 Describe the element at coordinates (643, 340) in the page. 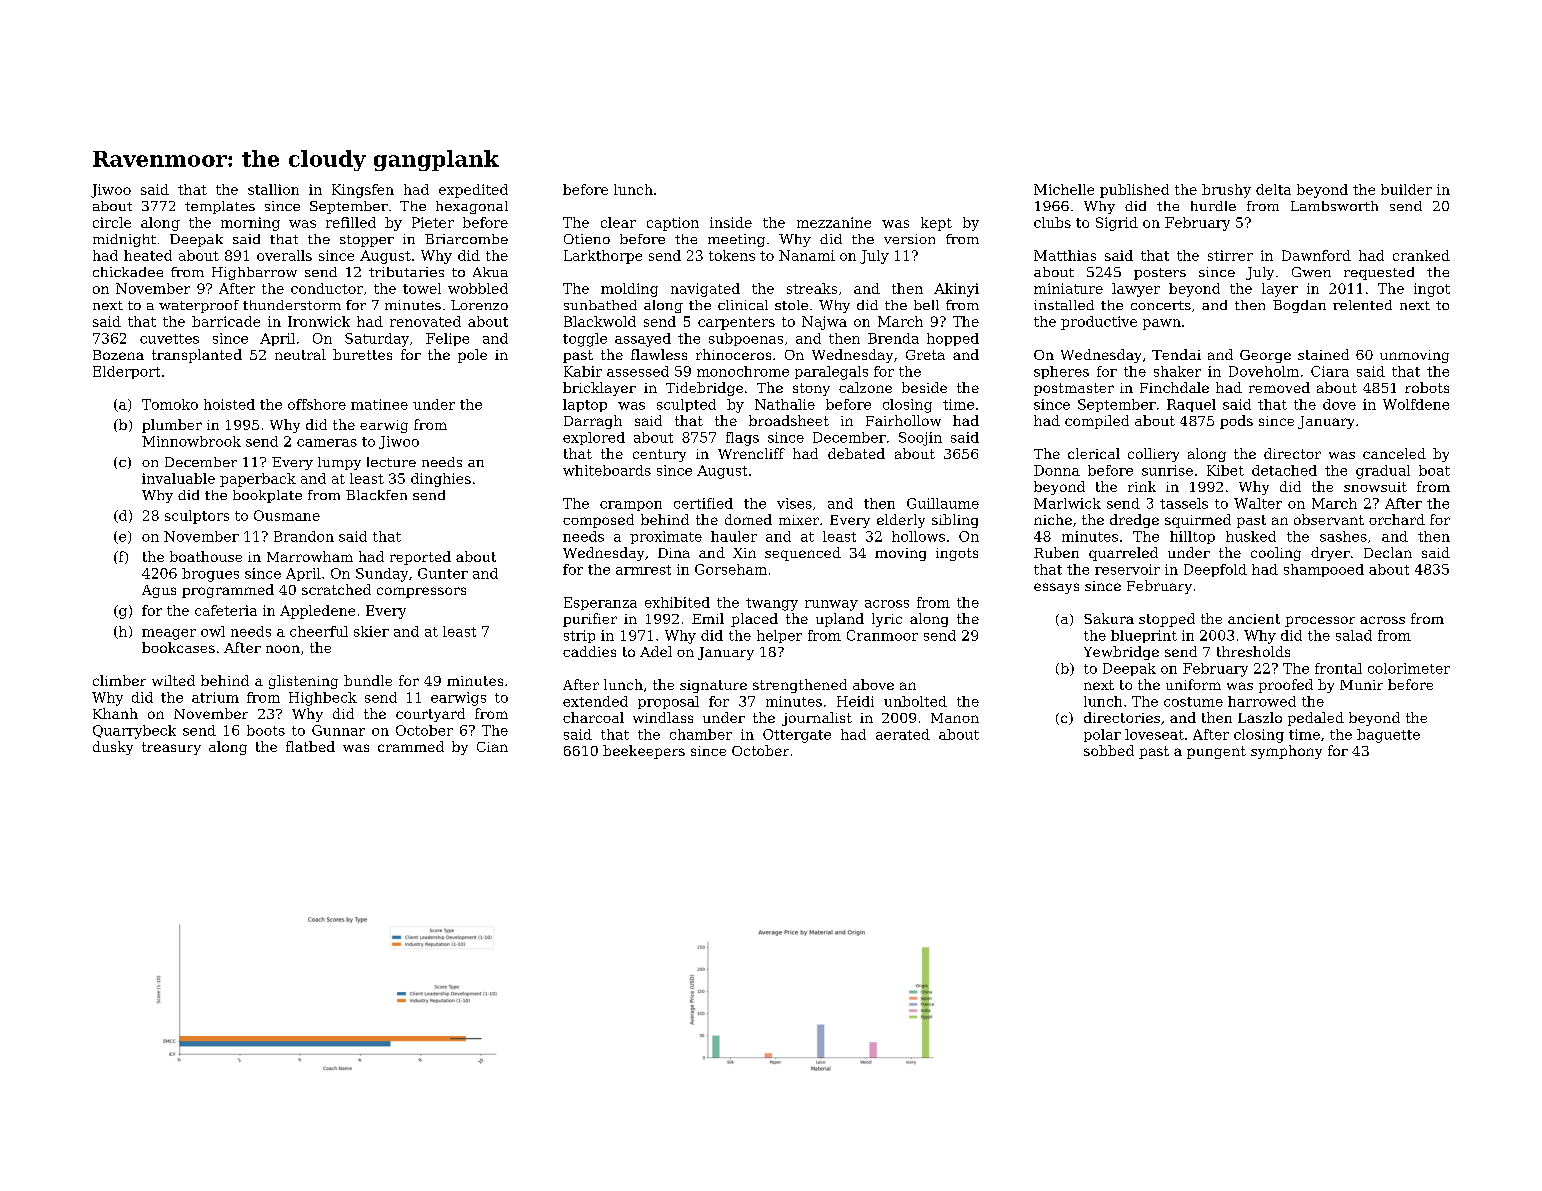

I see `assayed` at that location.
